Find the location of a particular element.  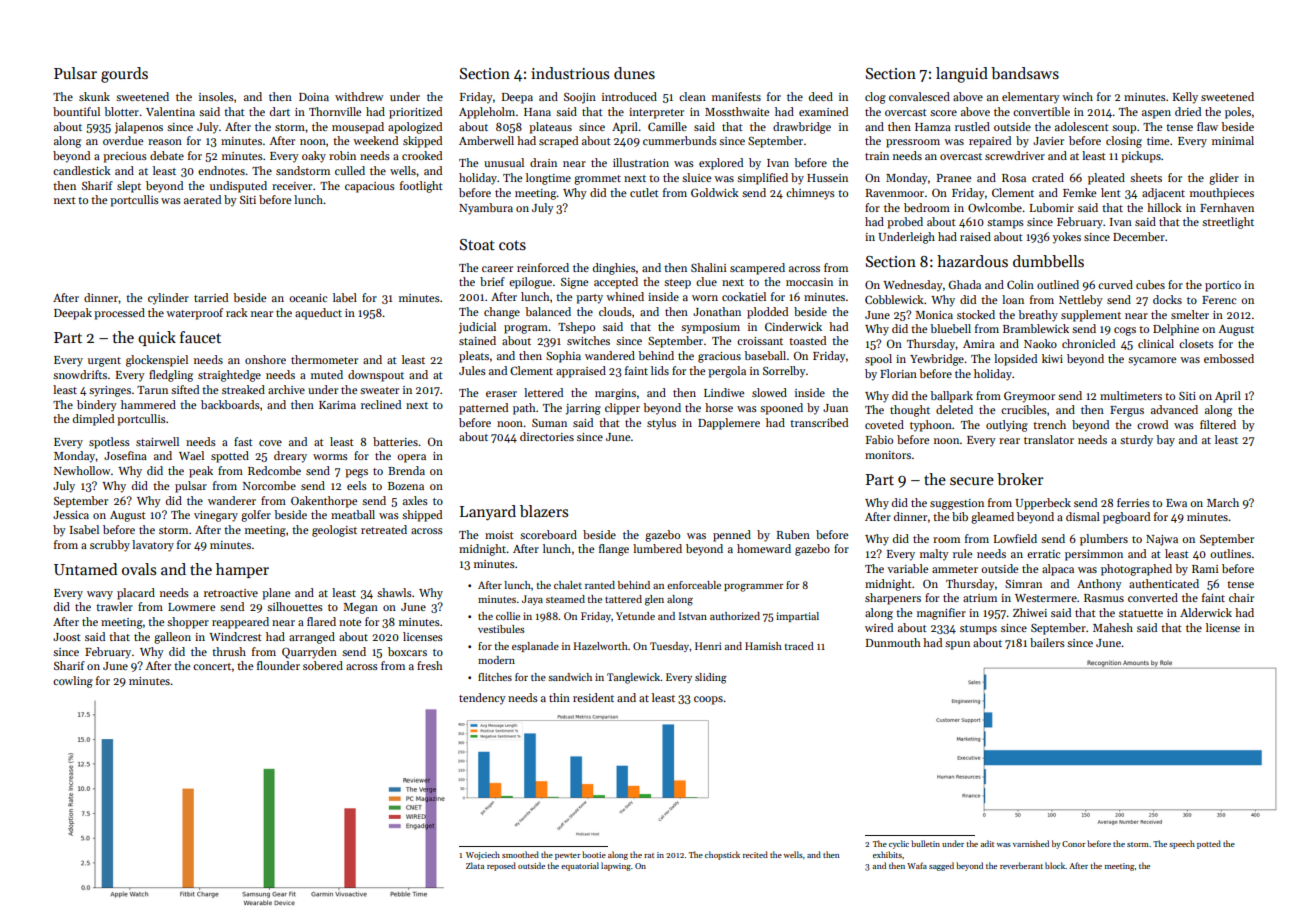

speech is located at coordinates (1182, 844).
